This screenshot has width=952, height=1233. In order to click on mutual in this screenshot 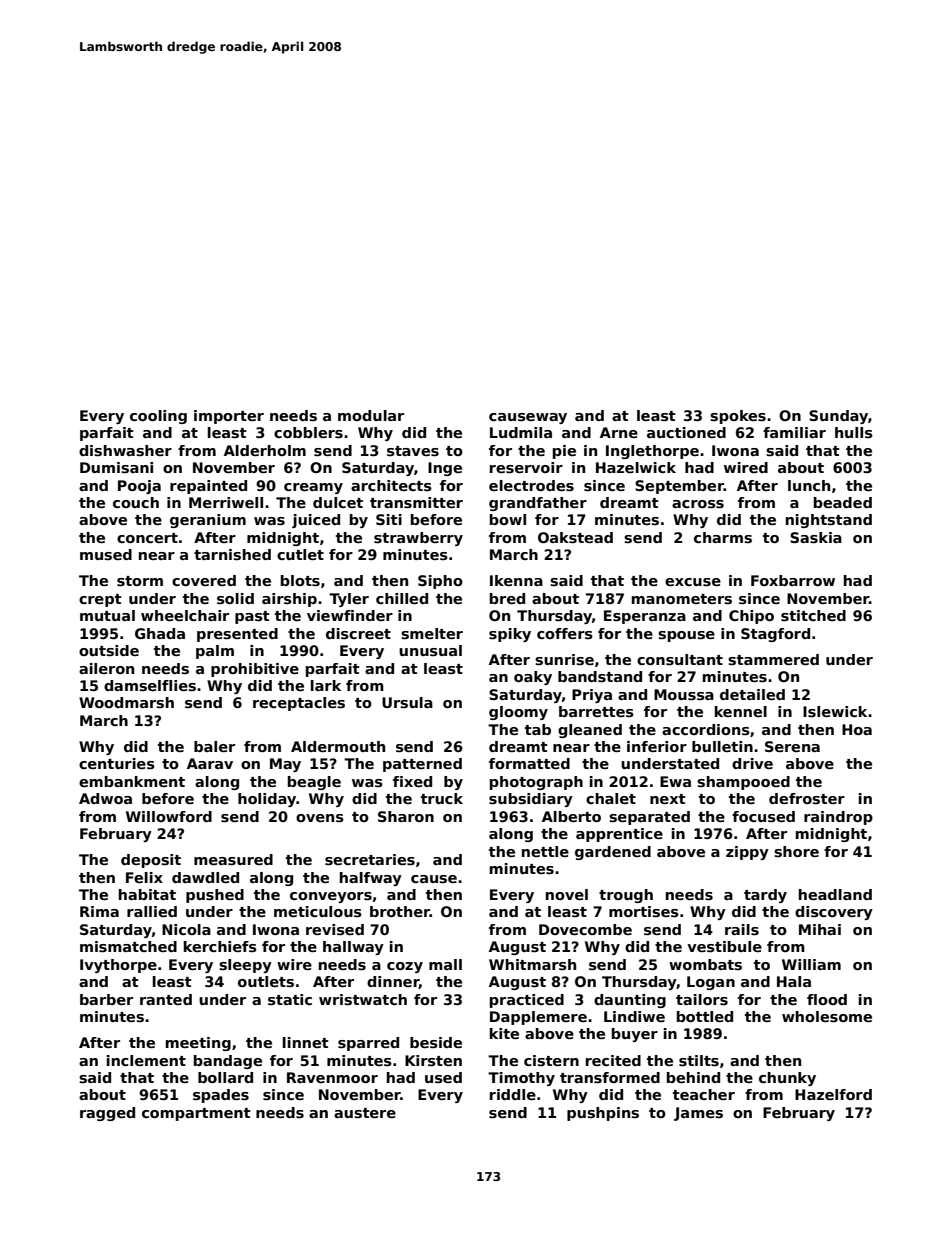, I will do `click(107, 615)`.
